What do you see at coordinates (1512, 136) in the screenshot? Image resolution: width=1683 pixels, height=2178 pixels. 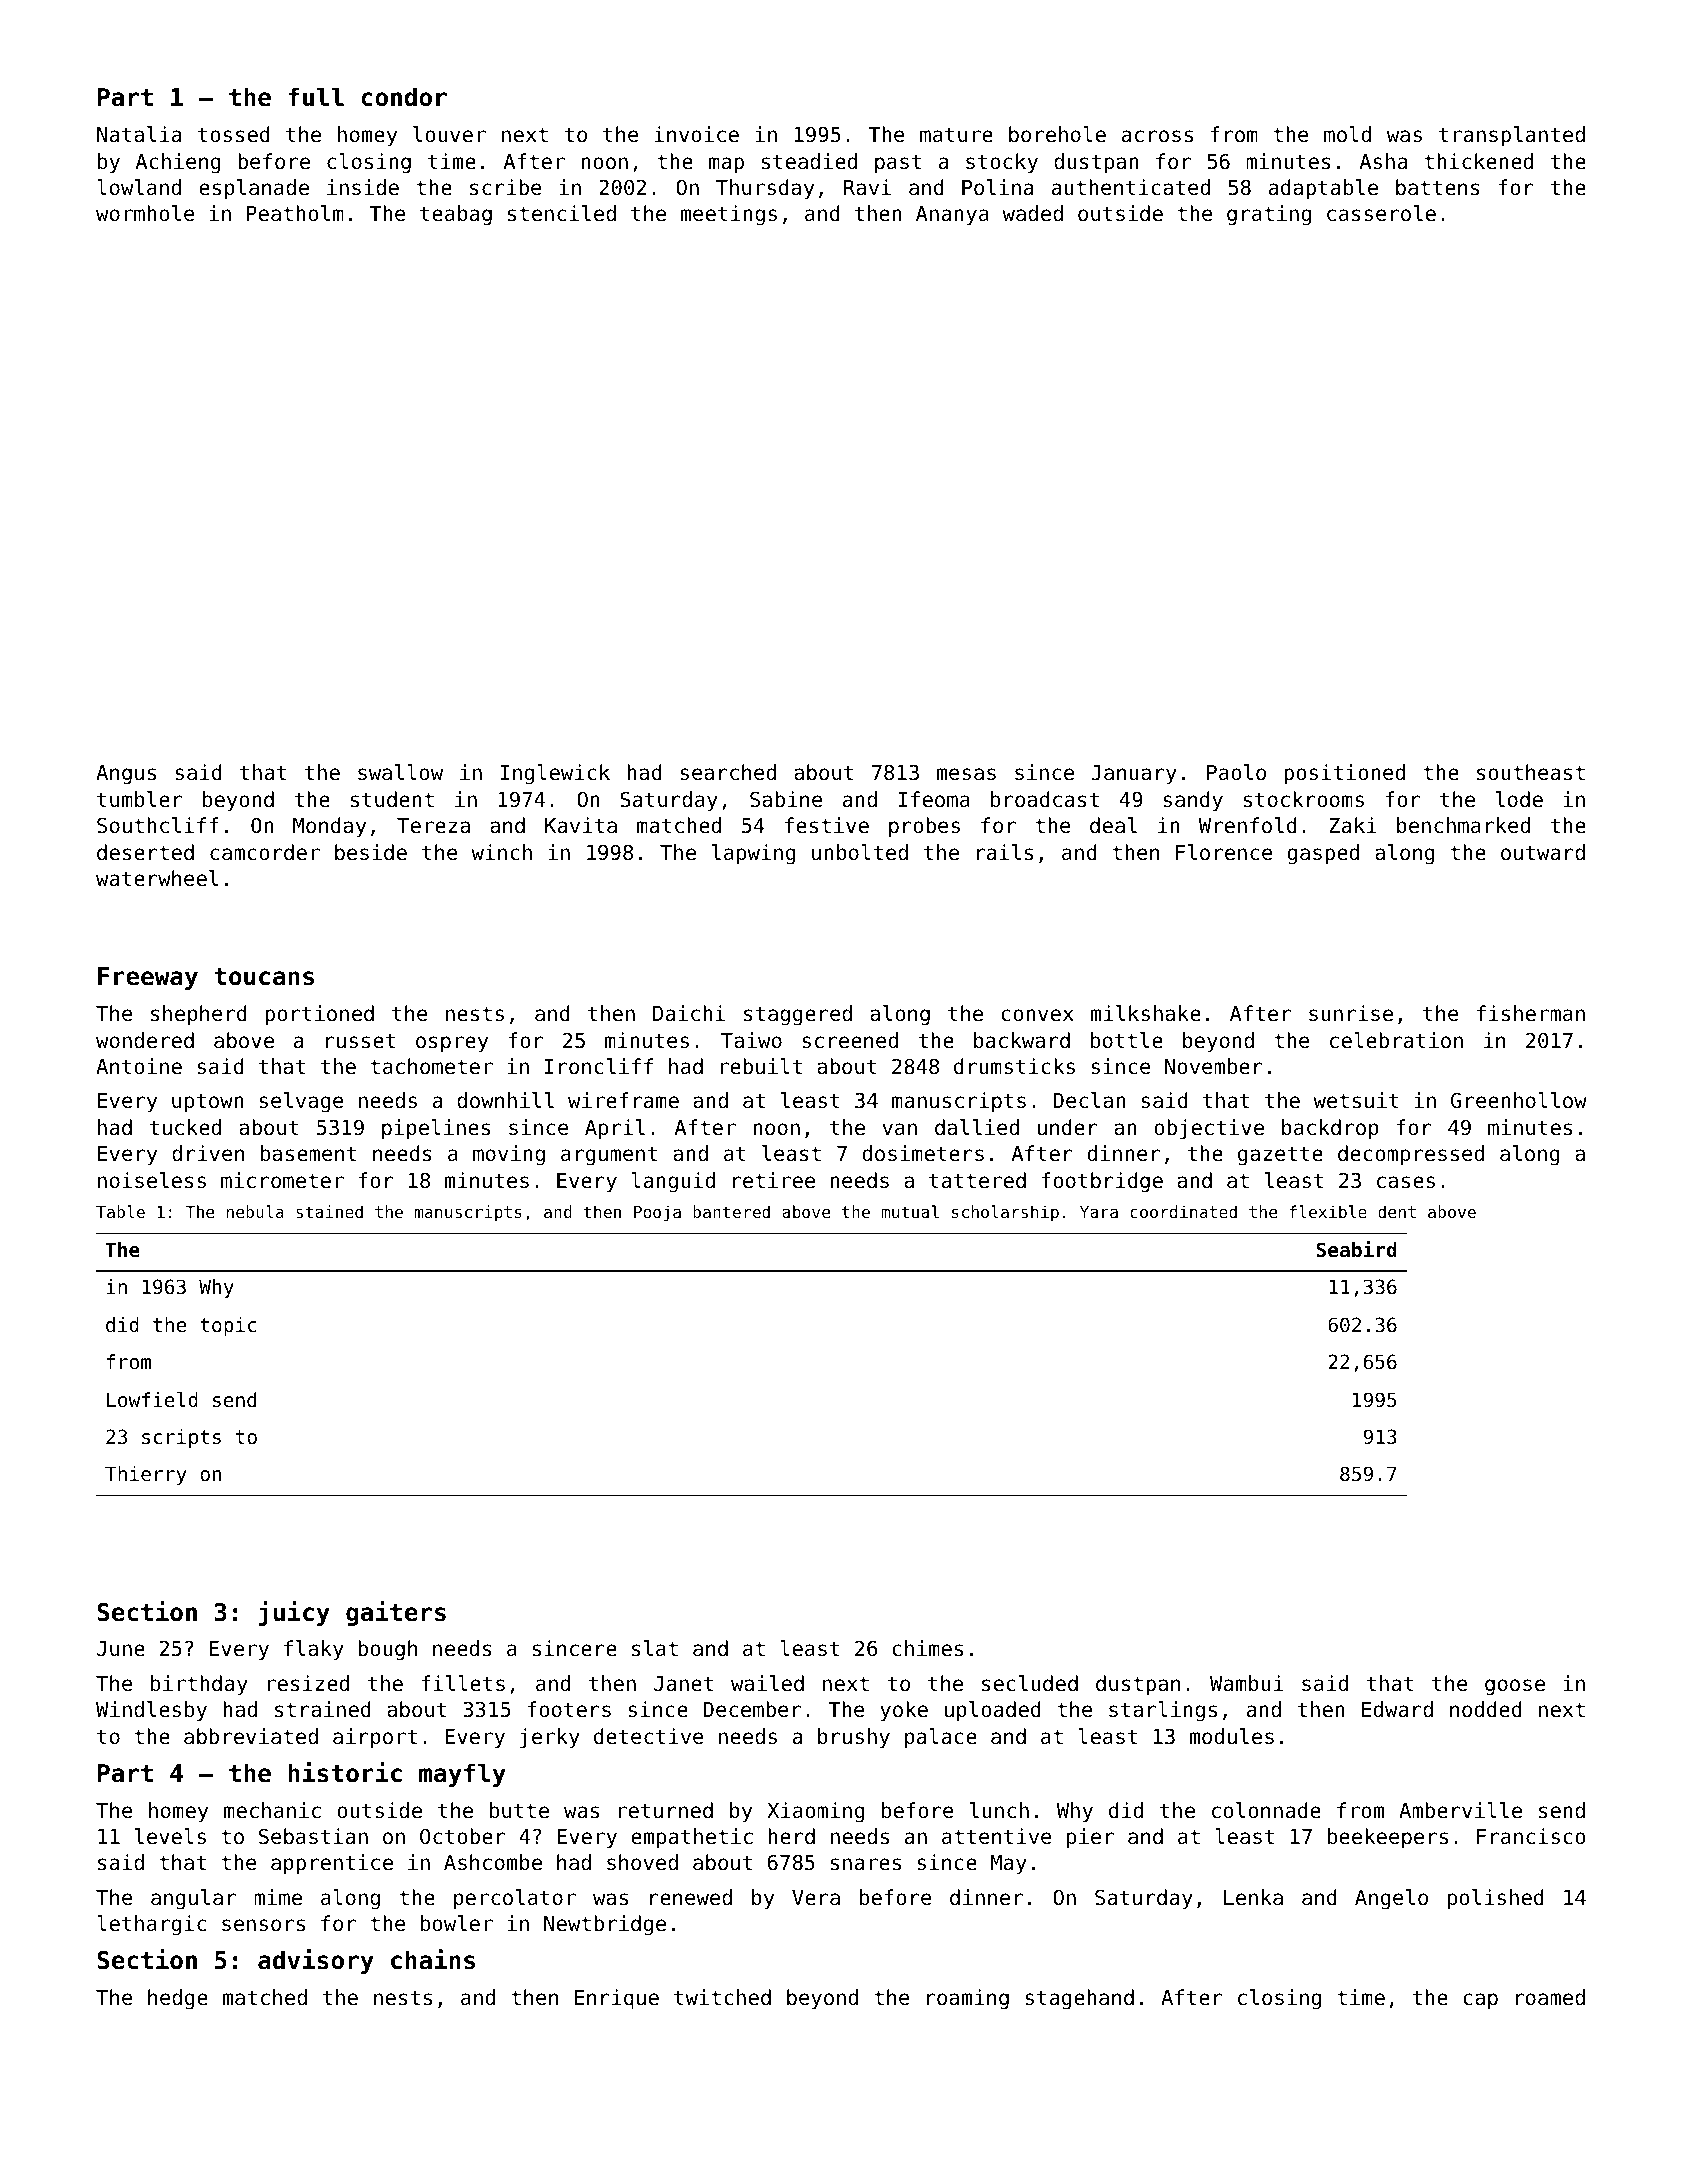 I see `transplanted` at bounding box center [1512, 136].
